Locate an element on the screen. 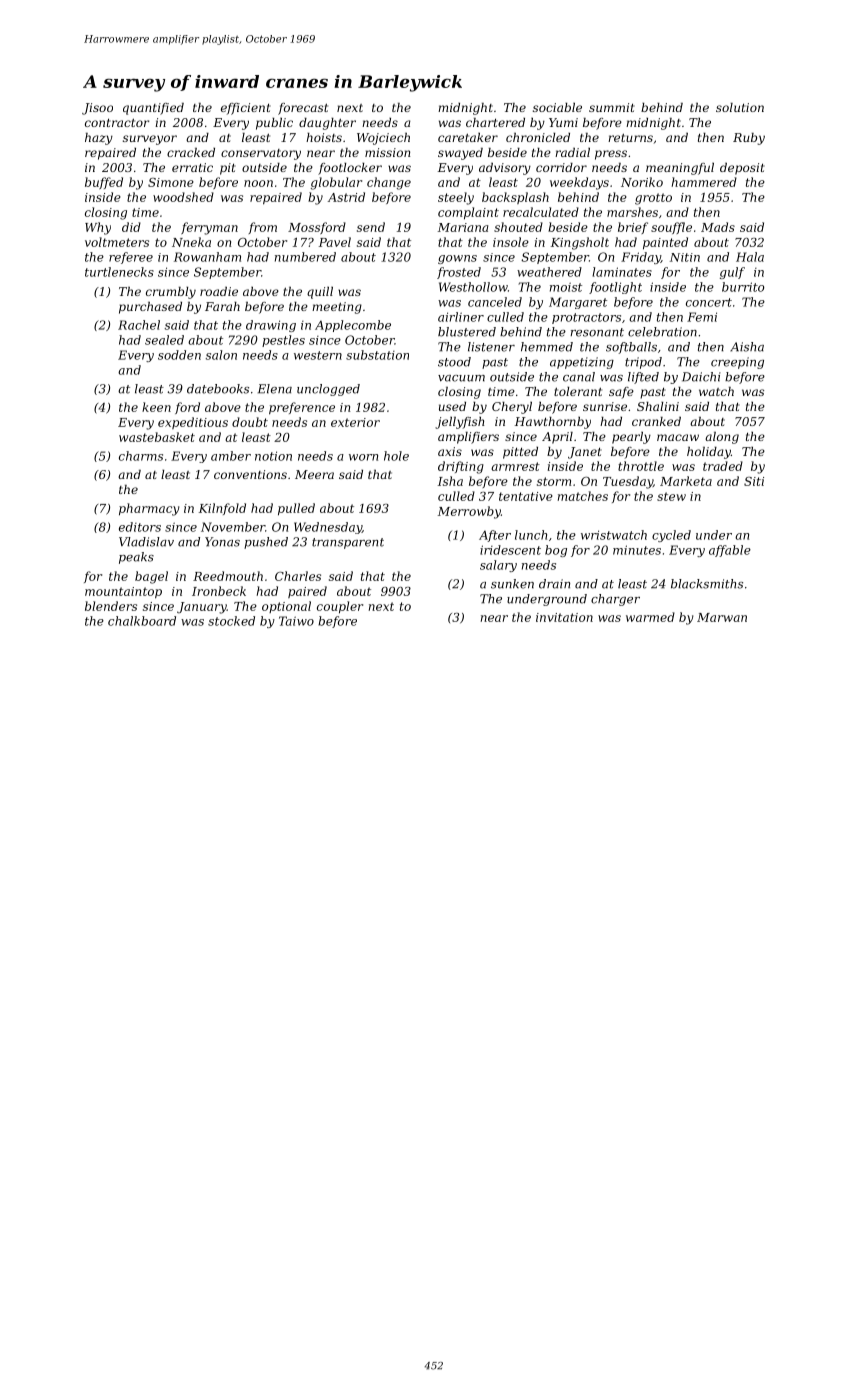 The width and height of the screenshot is (849, 1400). quill is located at coordinates (320, 293).
